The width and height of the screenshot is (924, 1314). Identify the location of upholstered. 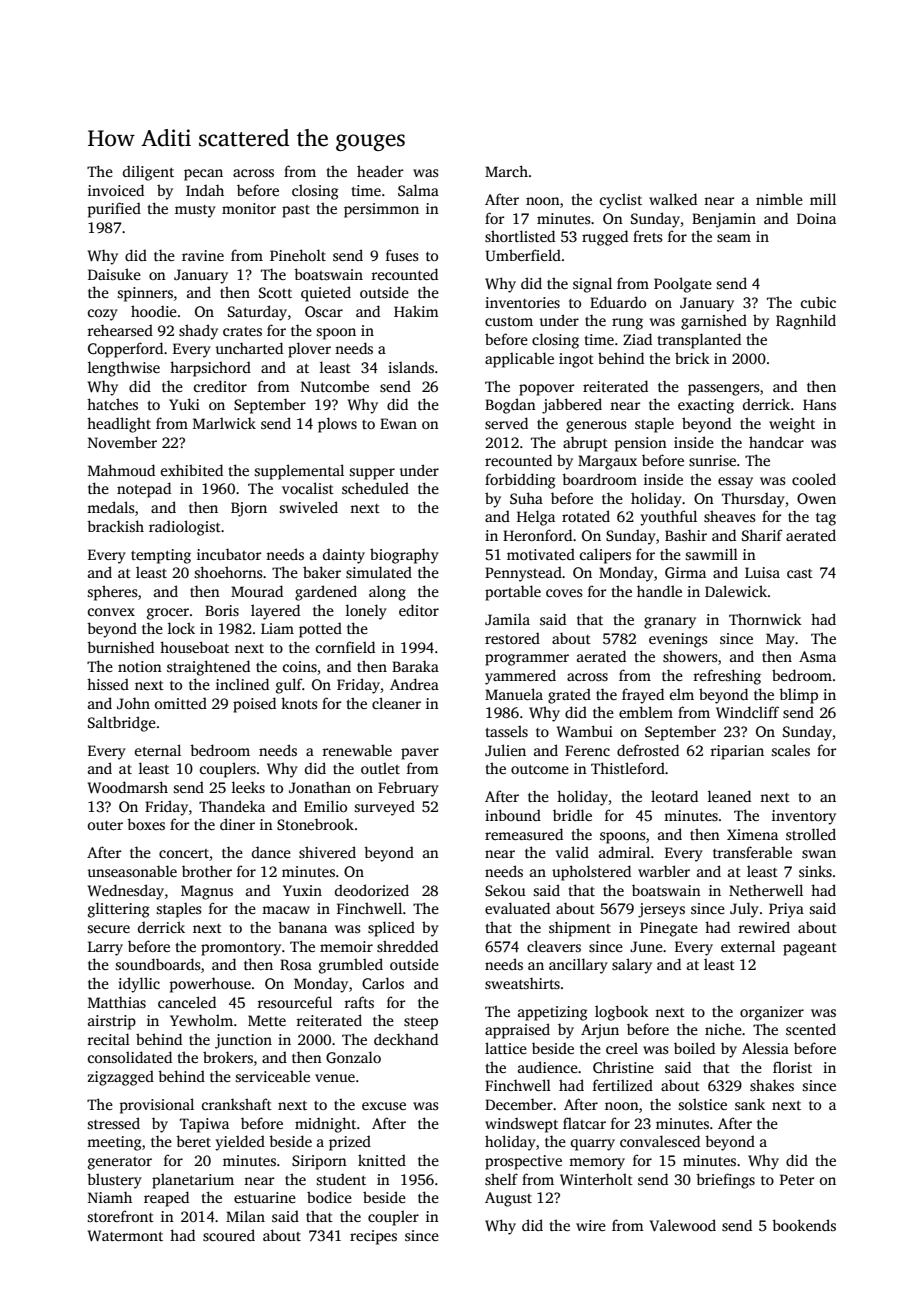
(591, 873).
